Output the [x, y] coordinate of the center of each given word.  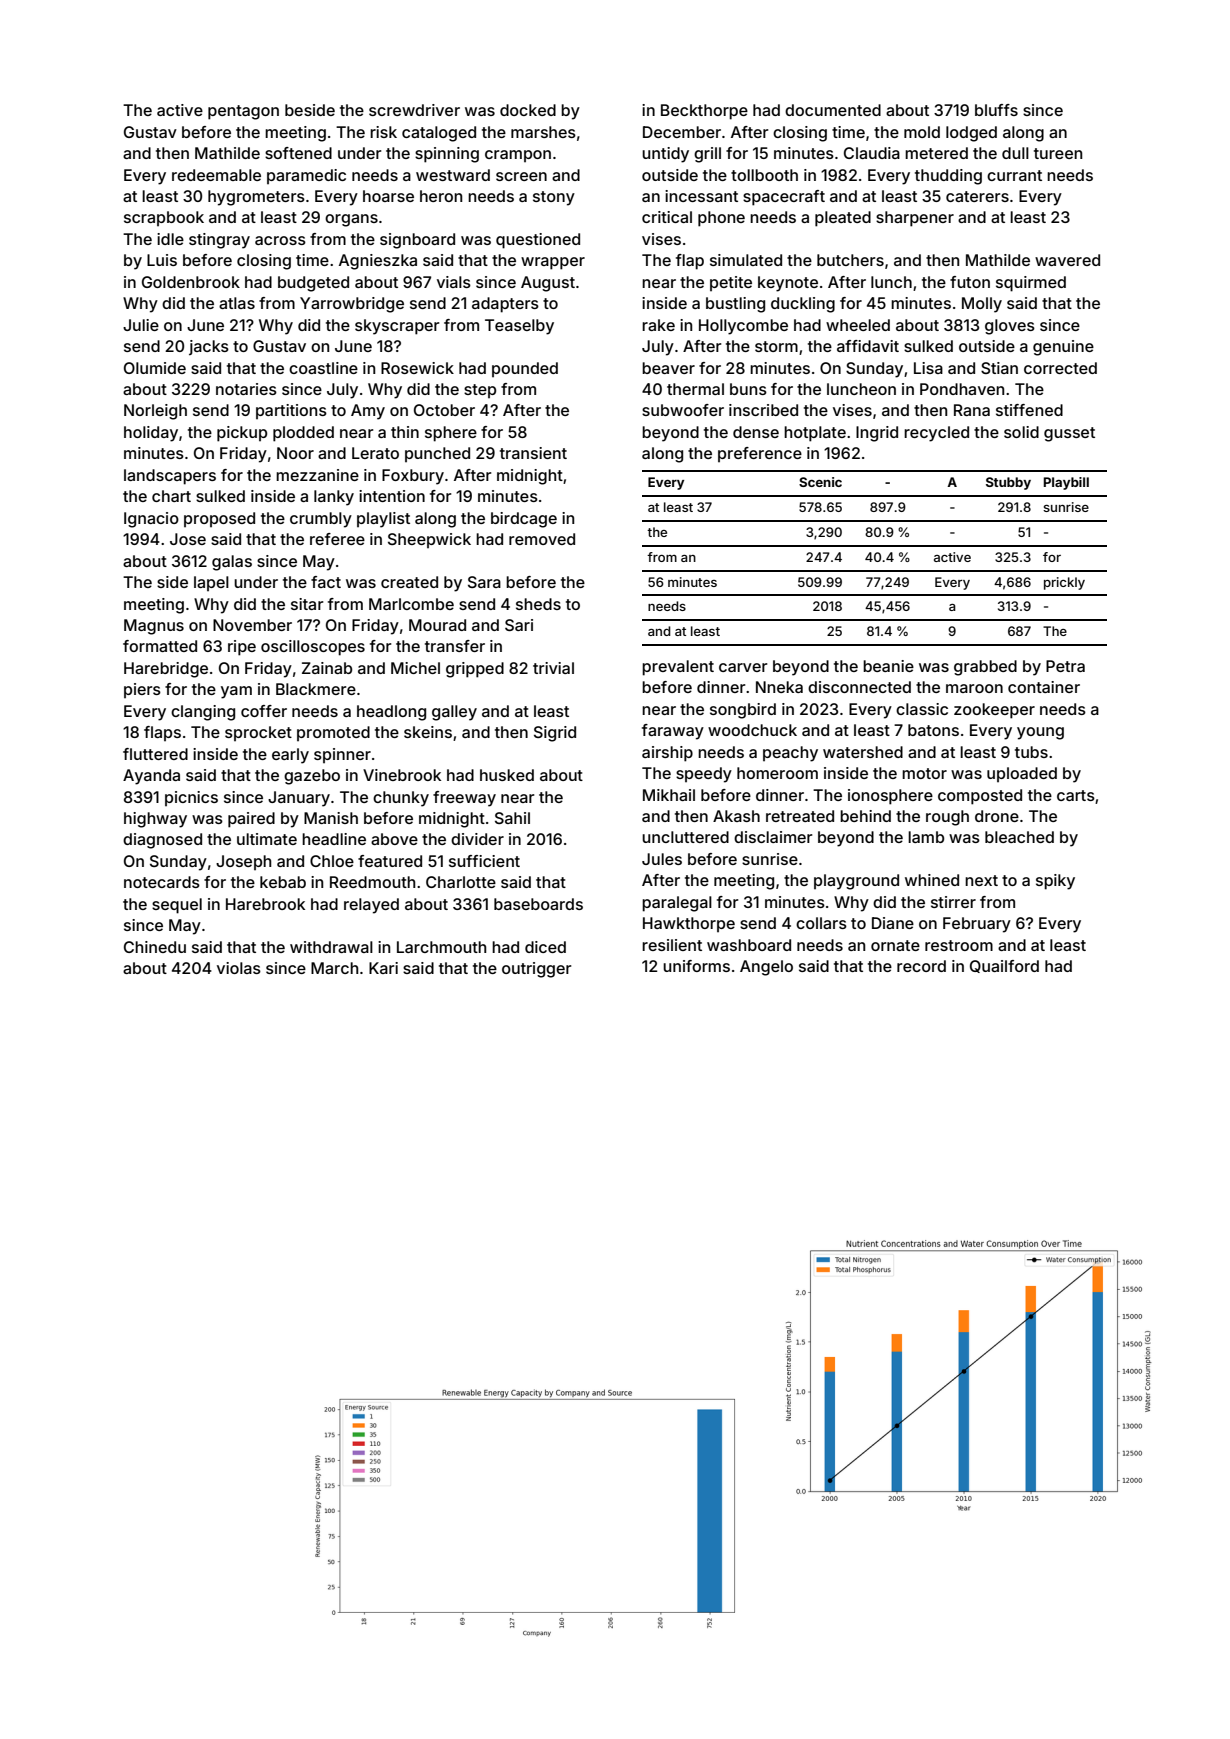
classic [922, 709]
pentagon [243, 112]
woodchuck [752, 730]
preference [760, 454]
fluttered [155, 754]
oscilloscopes [313, 648]
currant [1014, 175]
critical [667, 217]
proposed [219, 519]
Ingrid [877, 434]
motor [924, 773]
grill [707, 155]
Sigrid [555, 734]
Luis [162, 260]
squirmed [1031, 284]
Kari [383, 968]
